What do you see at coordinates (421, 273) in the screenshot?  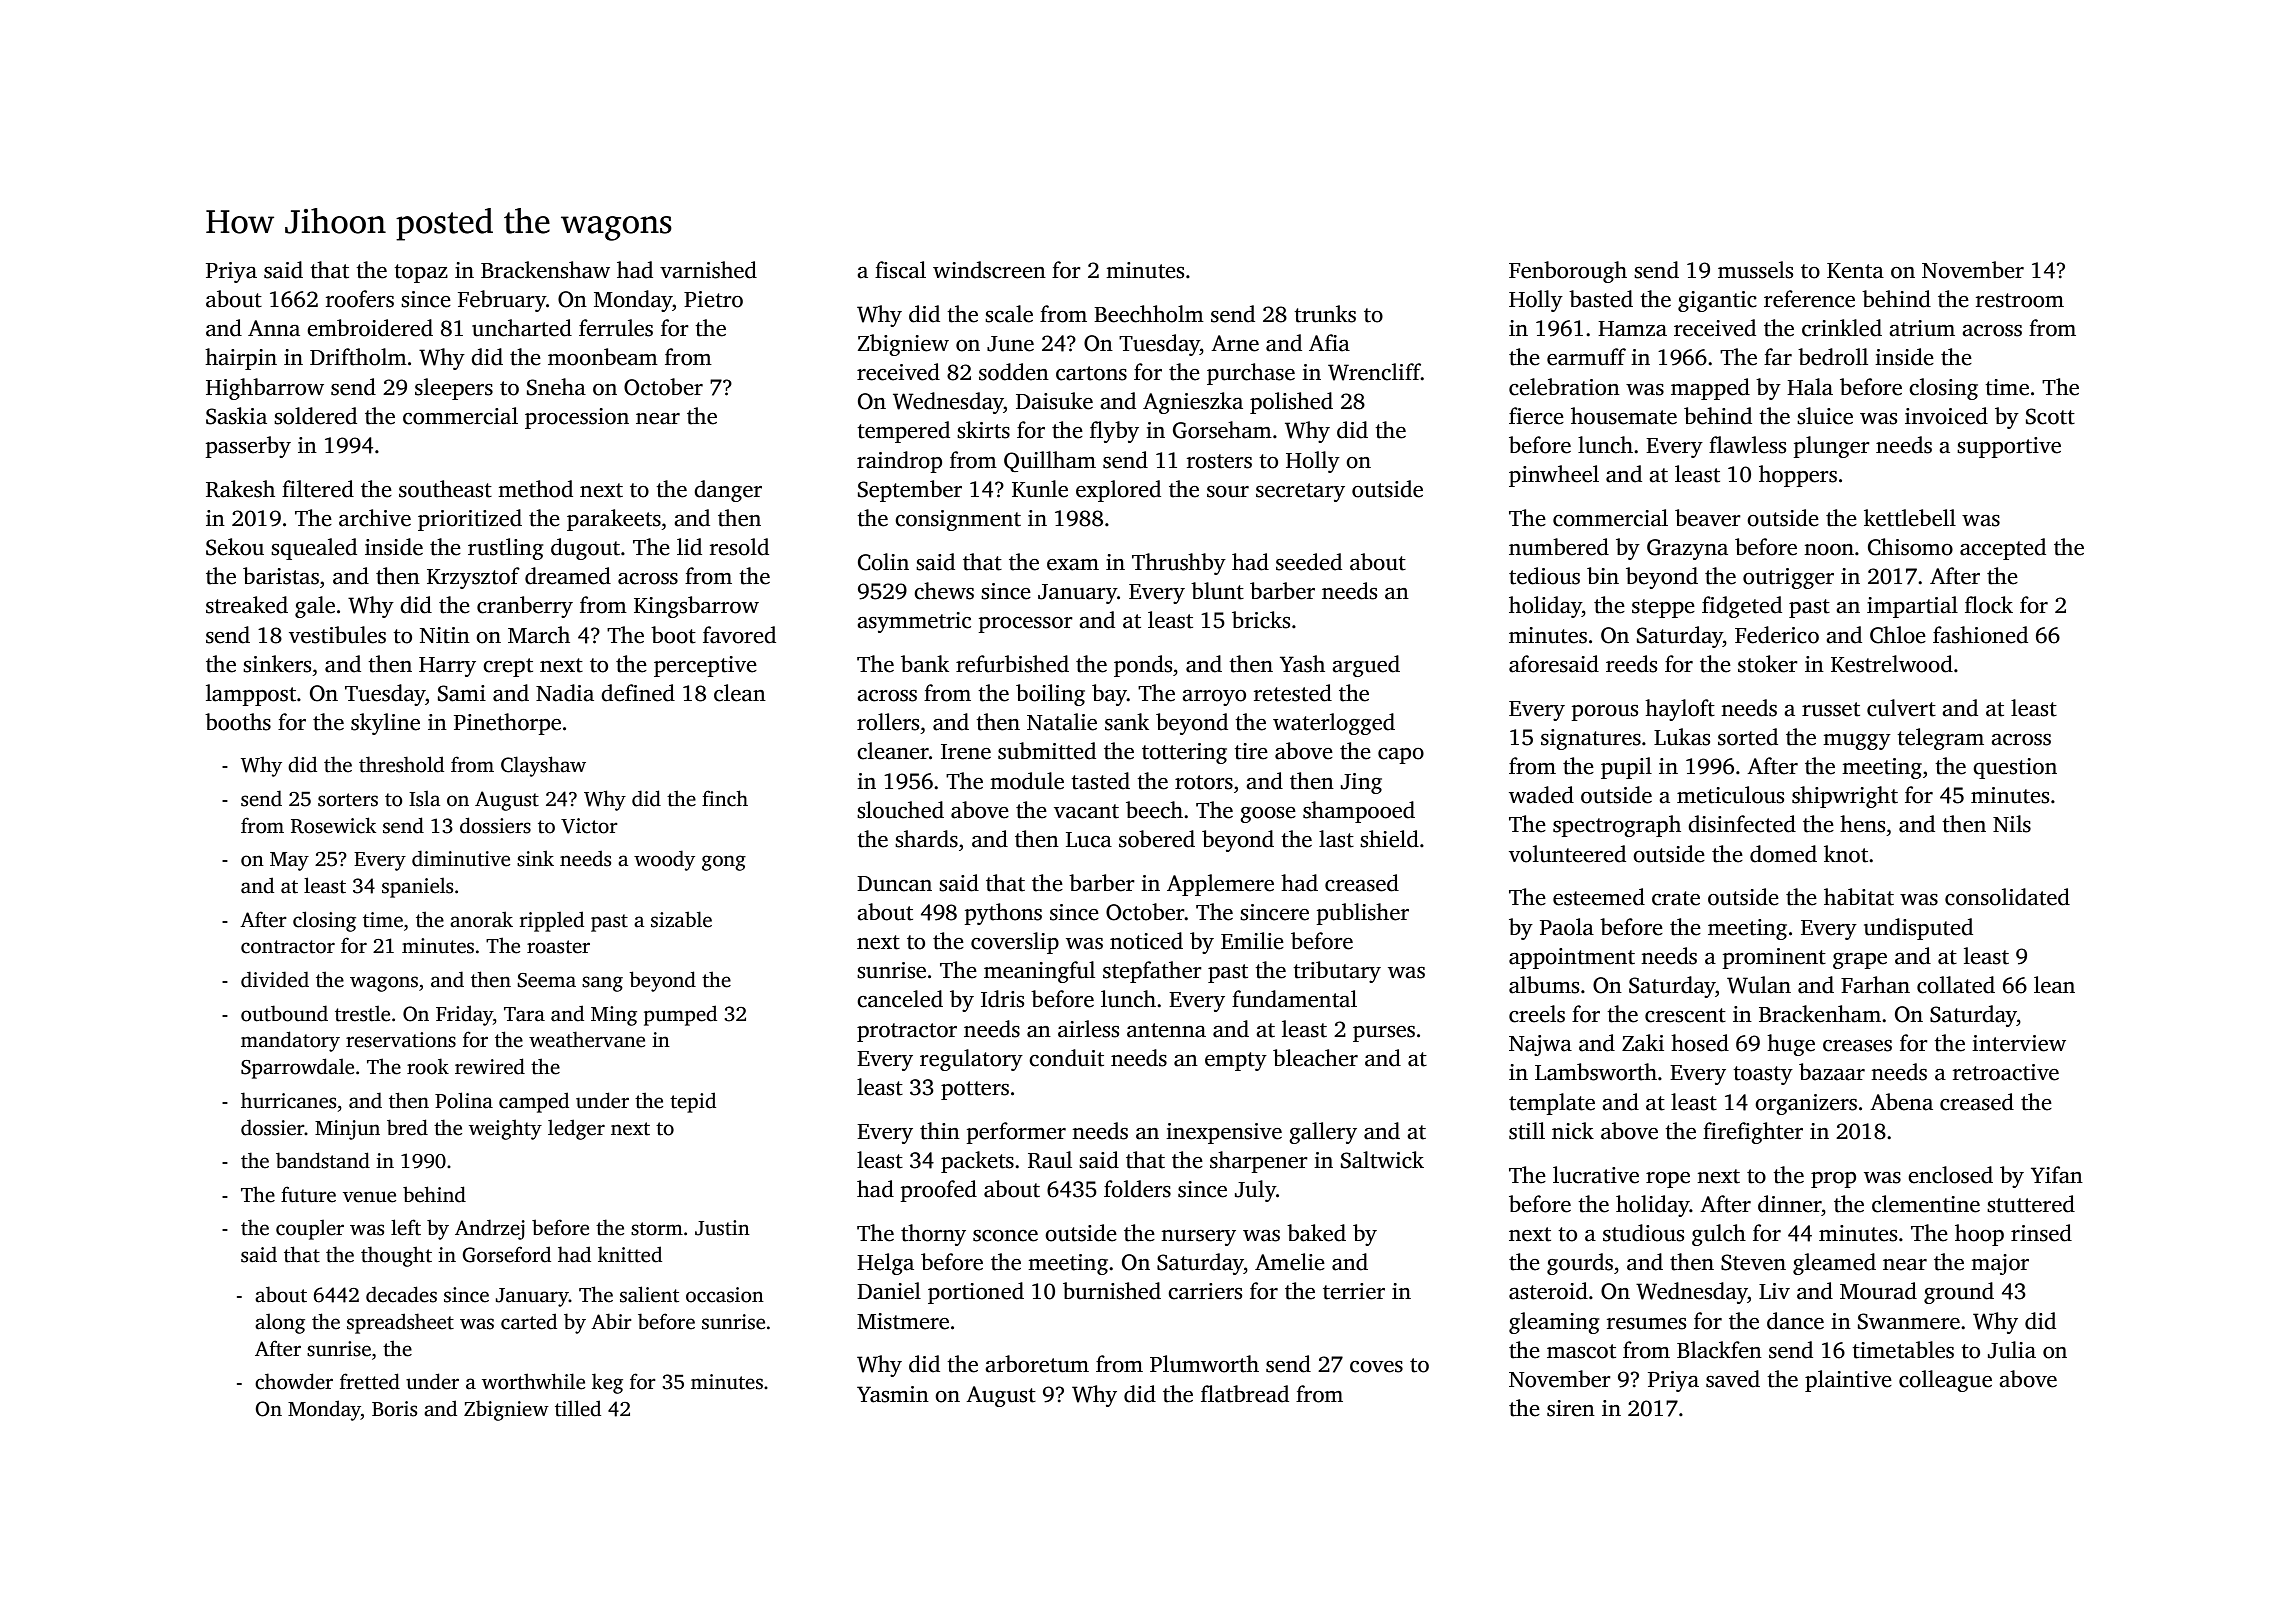 I see `topaz` at bounding box center [421, 273].
